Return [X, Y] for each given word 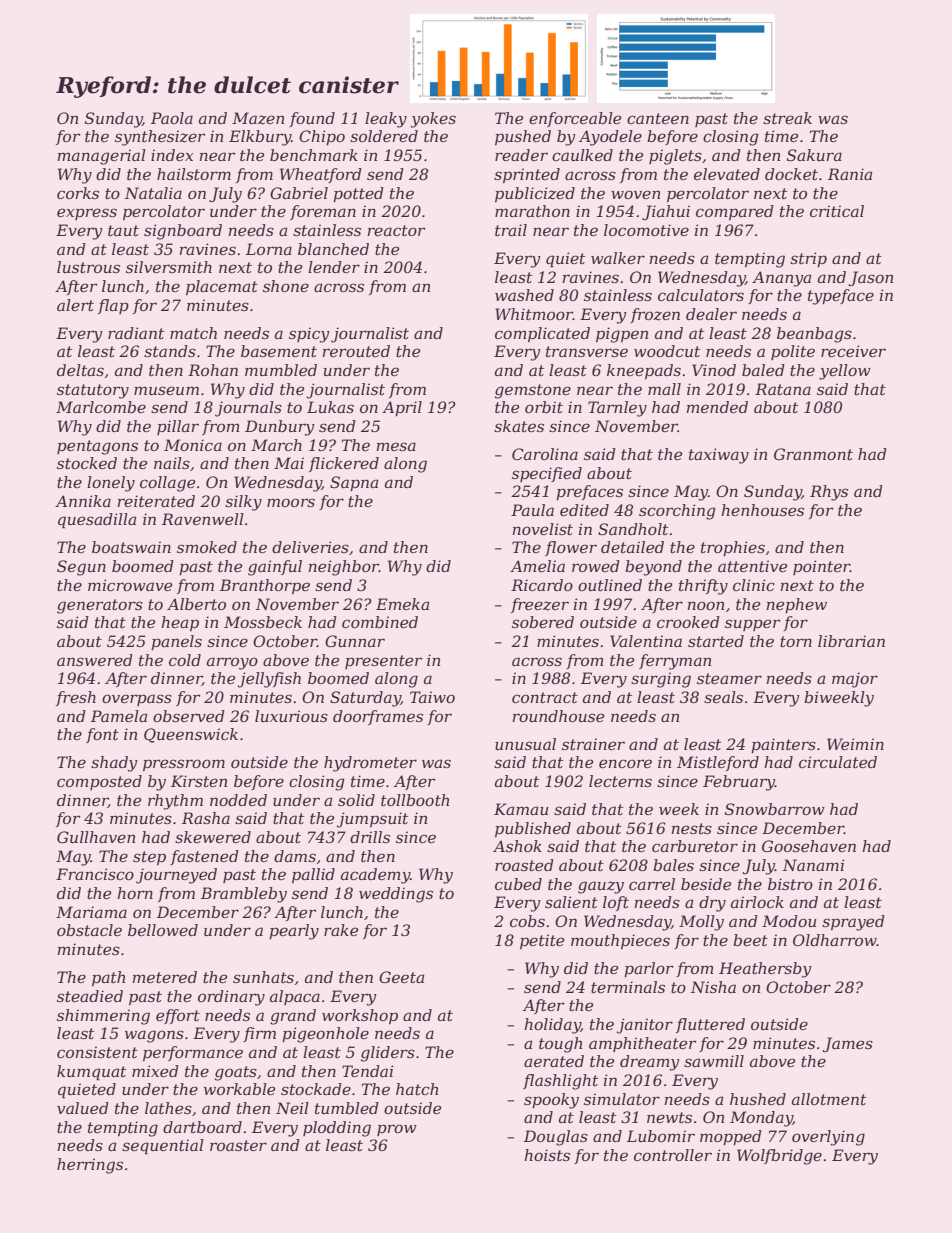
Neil [292, 1108]
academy [375, 876]
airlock [757, 902]
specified [547, 474]
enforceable [575, 119]
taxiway [719, 456]
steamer [729, 678]
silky [243, 503]
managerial [102, 157]
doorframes [378, 717]
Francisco [95, 874]
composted [99, 782]
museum [166, 390]
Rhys [829, 493]
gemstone [533, 391]
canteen [658, 118]
